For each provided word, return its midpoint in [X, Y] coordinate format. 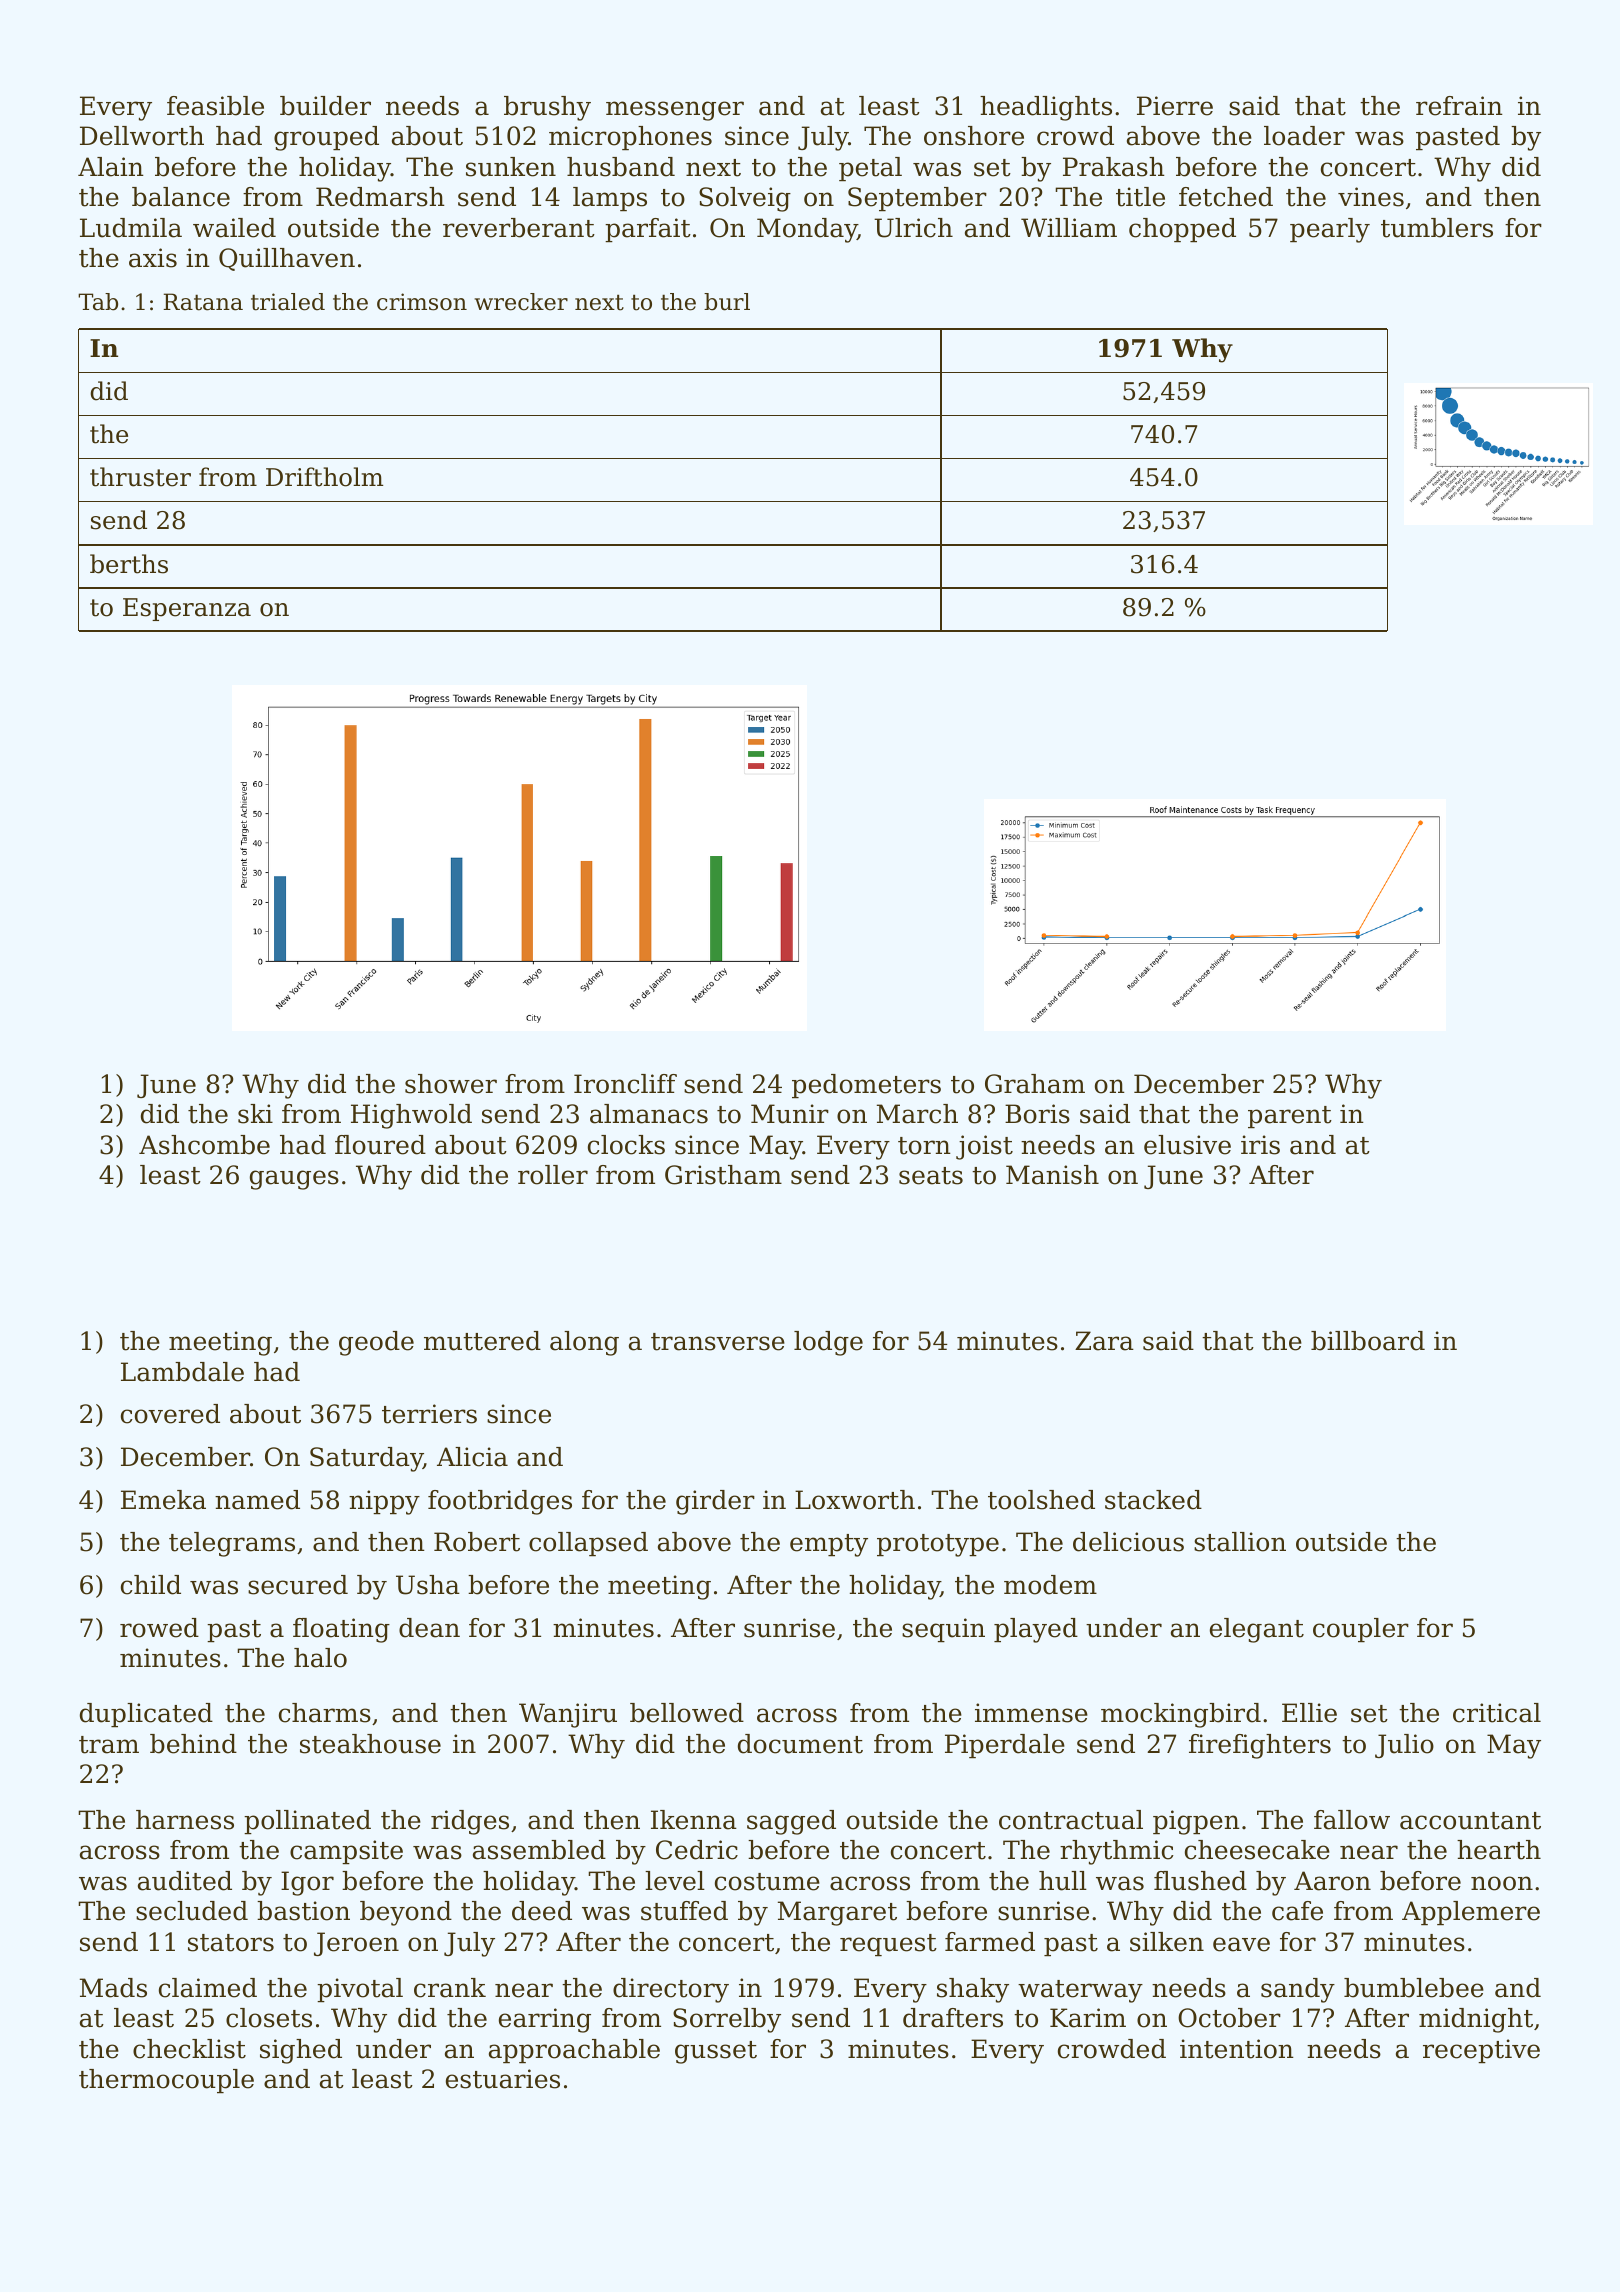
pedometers [866, 1086]
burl [727, 302]
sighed [301, 2051]
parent [1290, 1117]
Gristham [723, 1175]
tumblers [1437, 228]
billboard [1368, 1341]
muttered [482, 1341]
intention [1237, 2049]
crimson [422, 302]
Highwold [411, 1116]
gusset [716, 2052]
